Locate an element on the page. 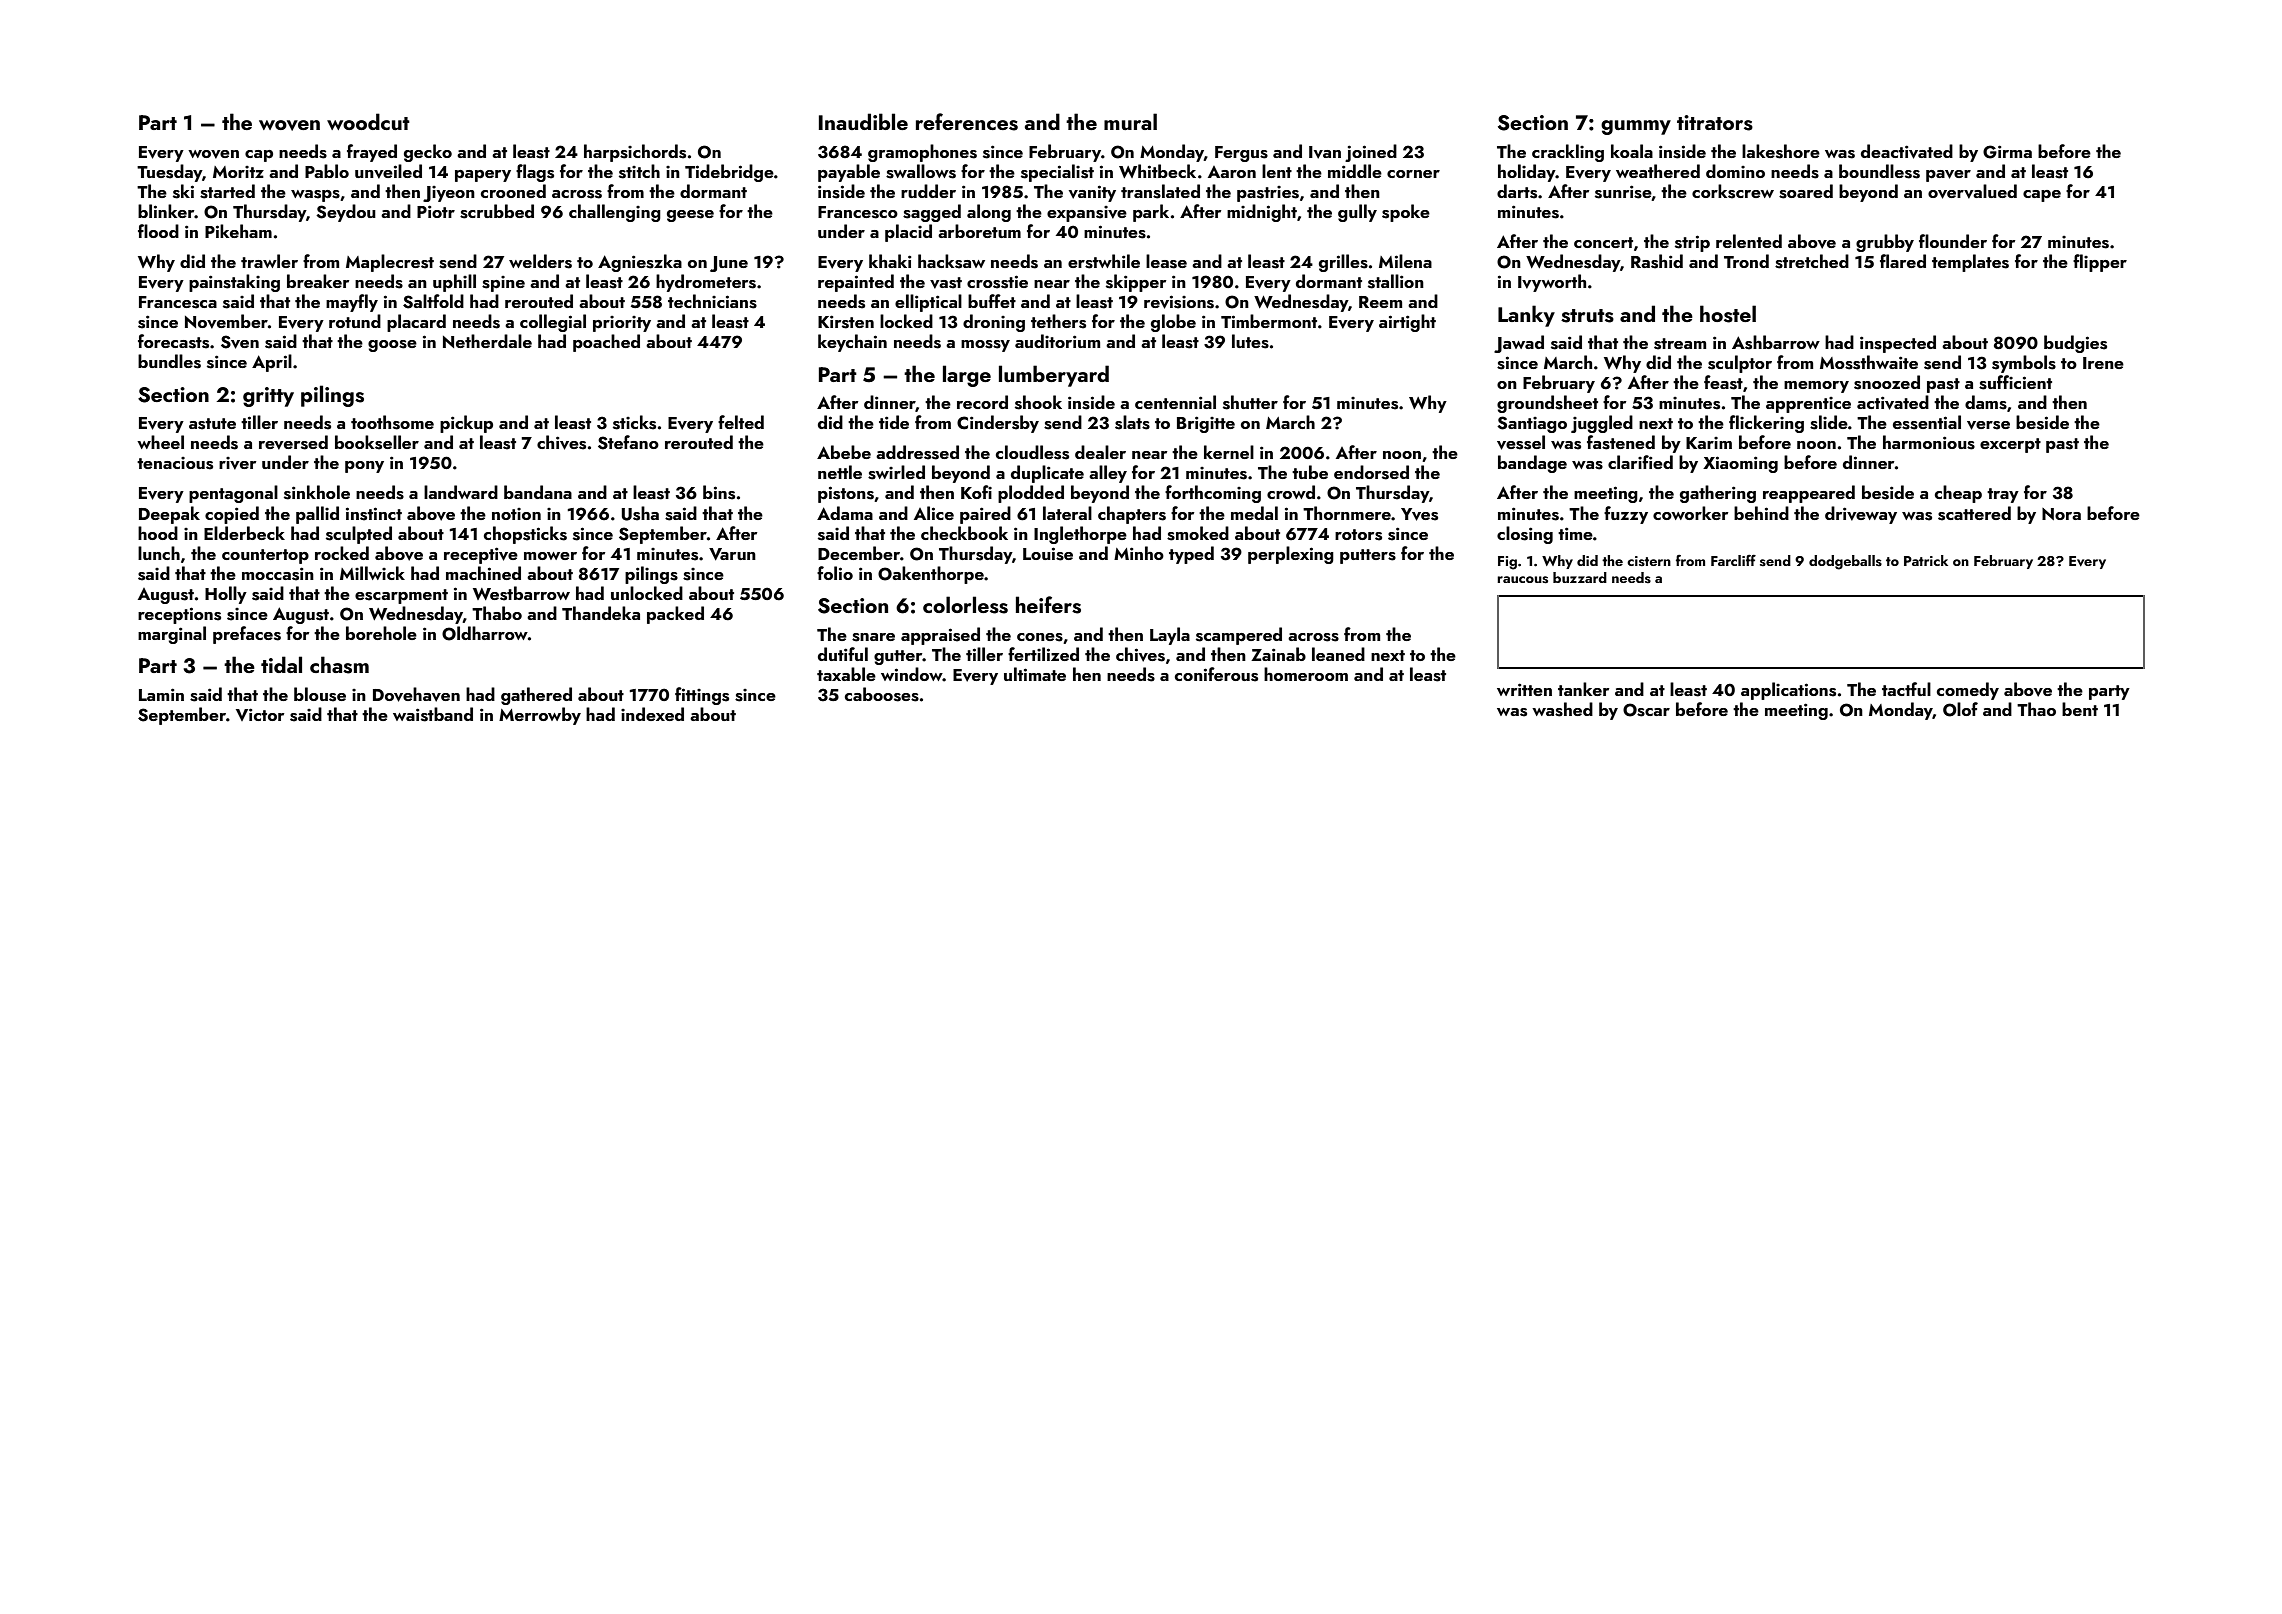 This image has height=1614, width=2282. repainted is located at coordinates (856, 283).
